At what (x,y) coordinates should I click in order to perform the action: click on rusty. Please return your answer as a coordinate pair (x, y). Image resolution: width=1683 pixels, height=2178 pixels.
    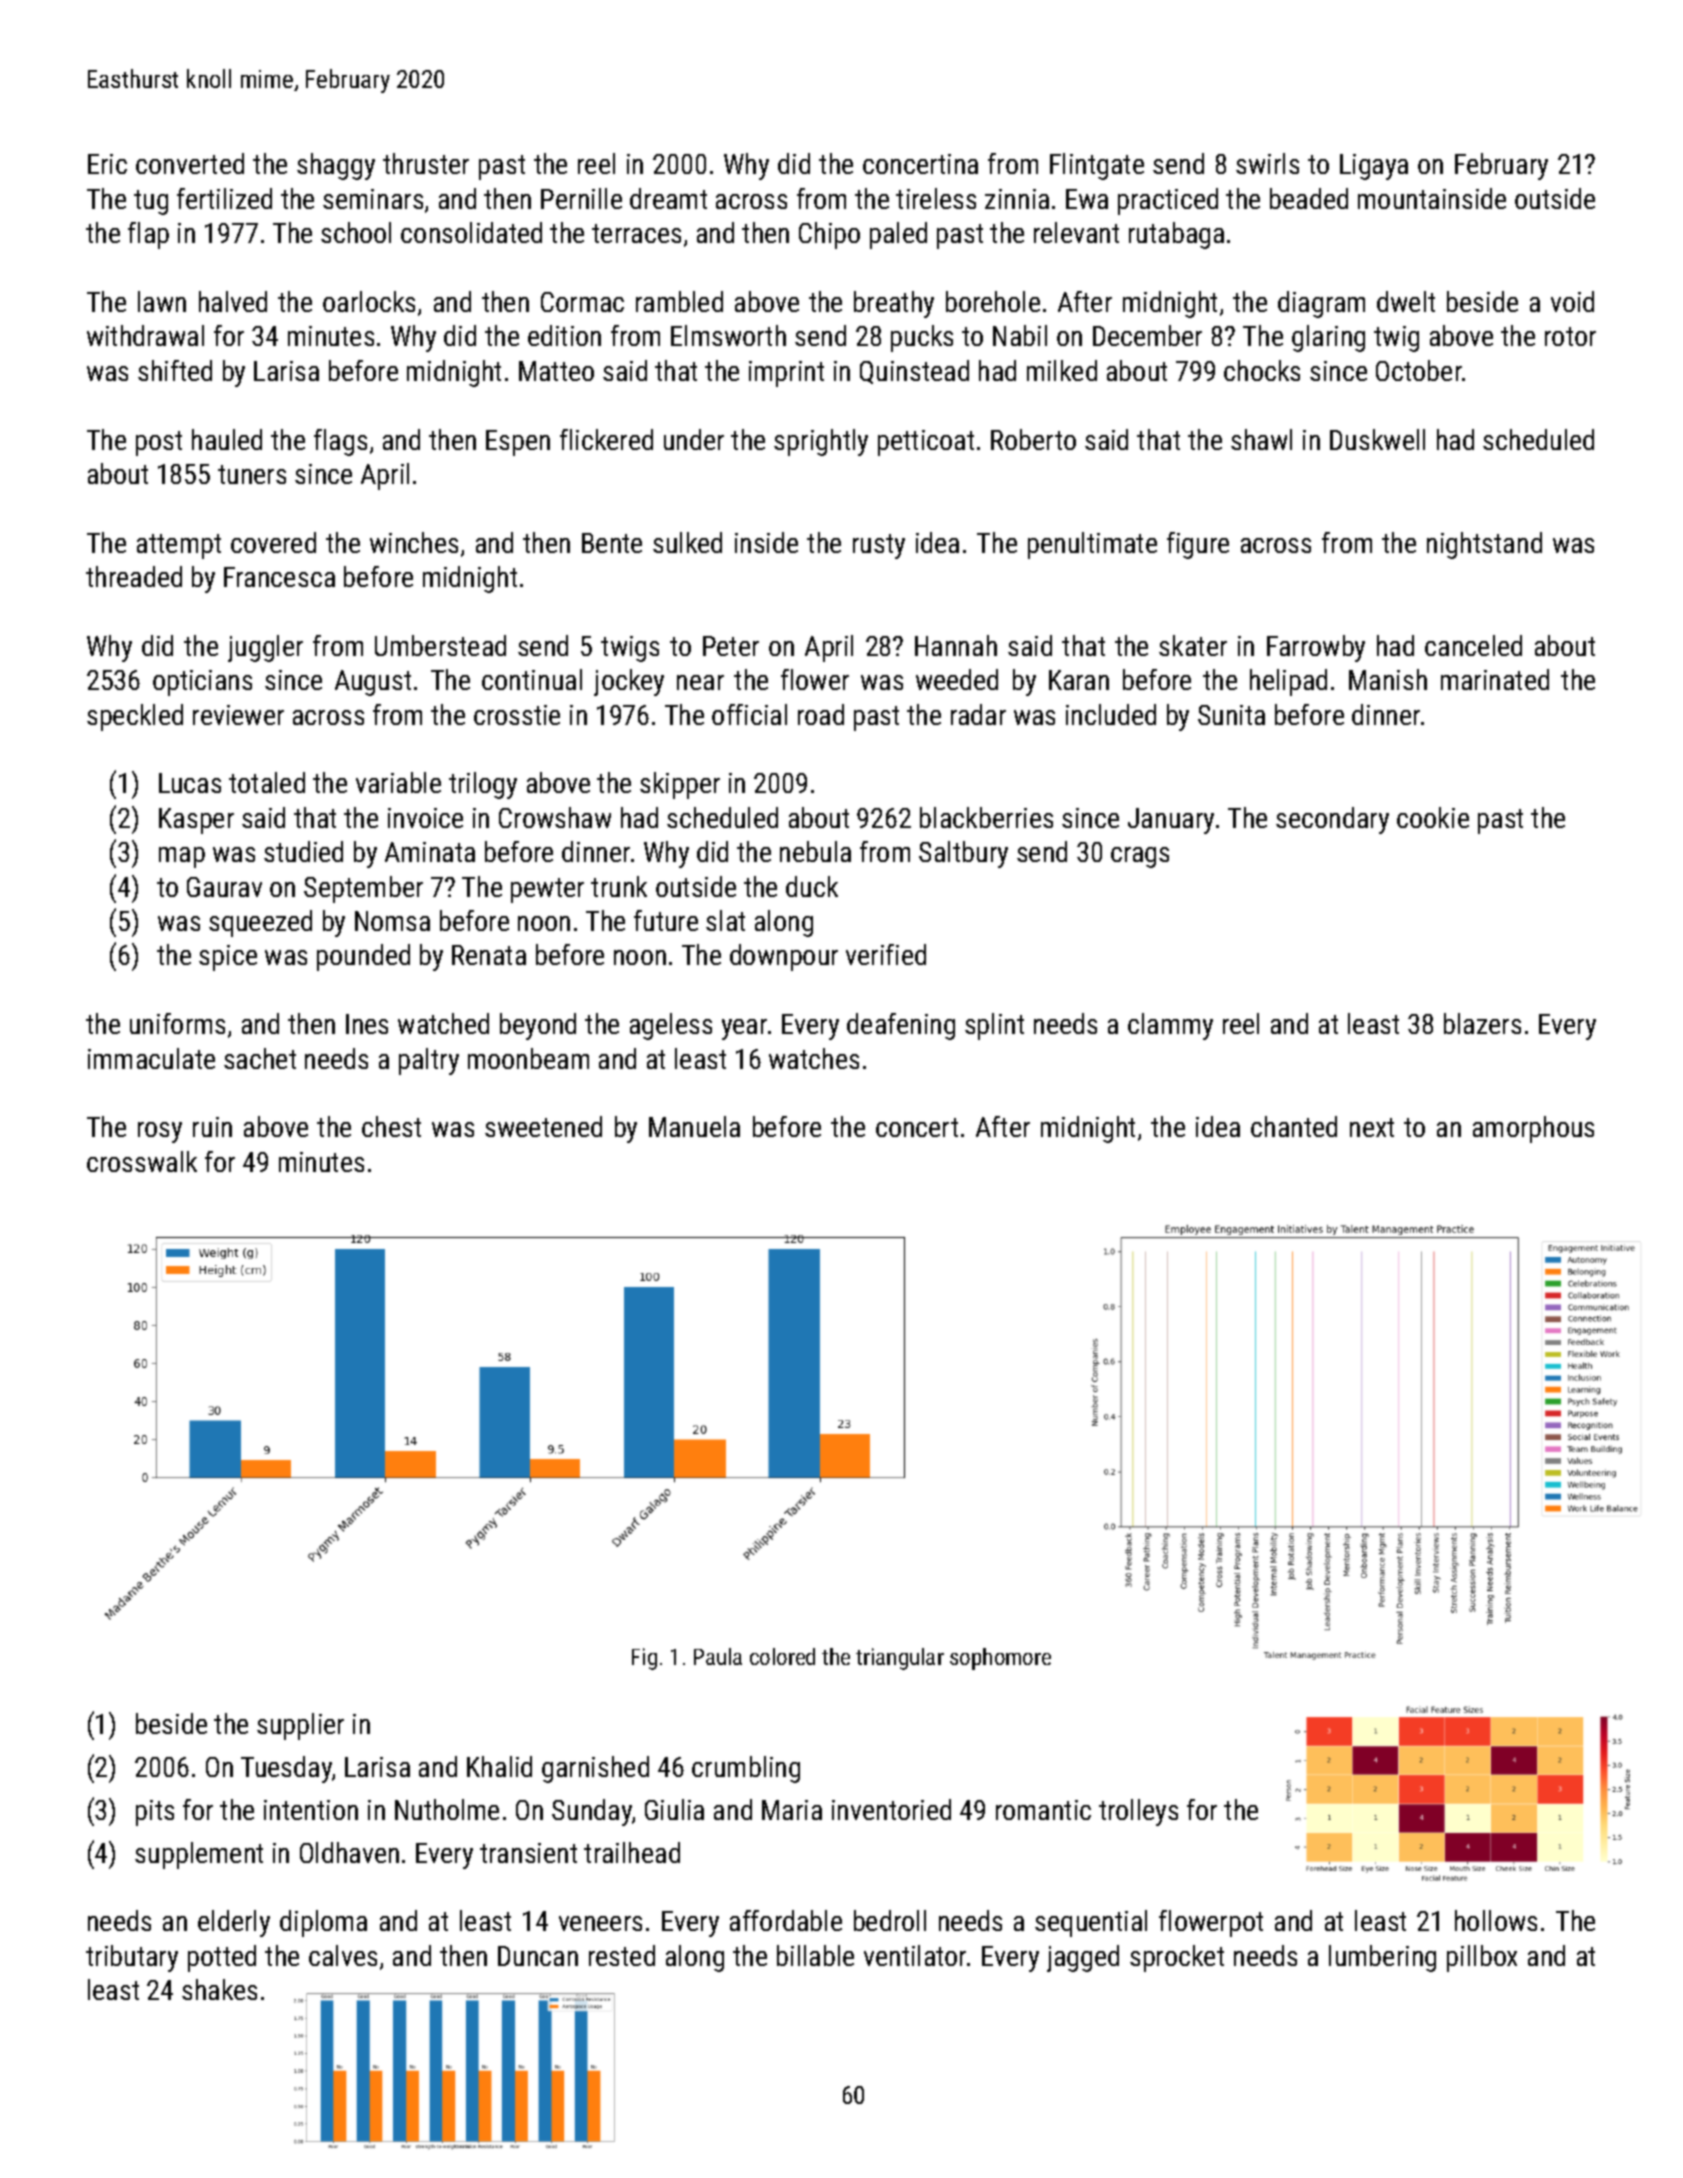
    Looking at the image, I should click on (879, 546).
